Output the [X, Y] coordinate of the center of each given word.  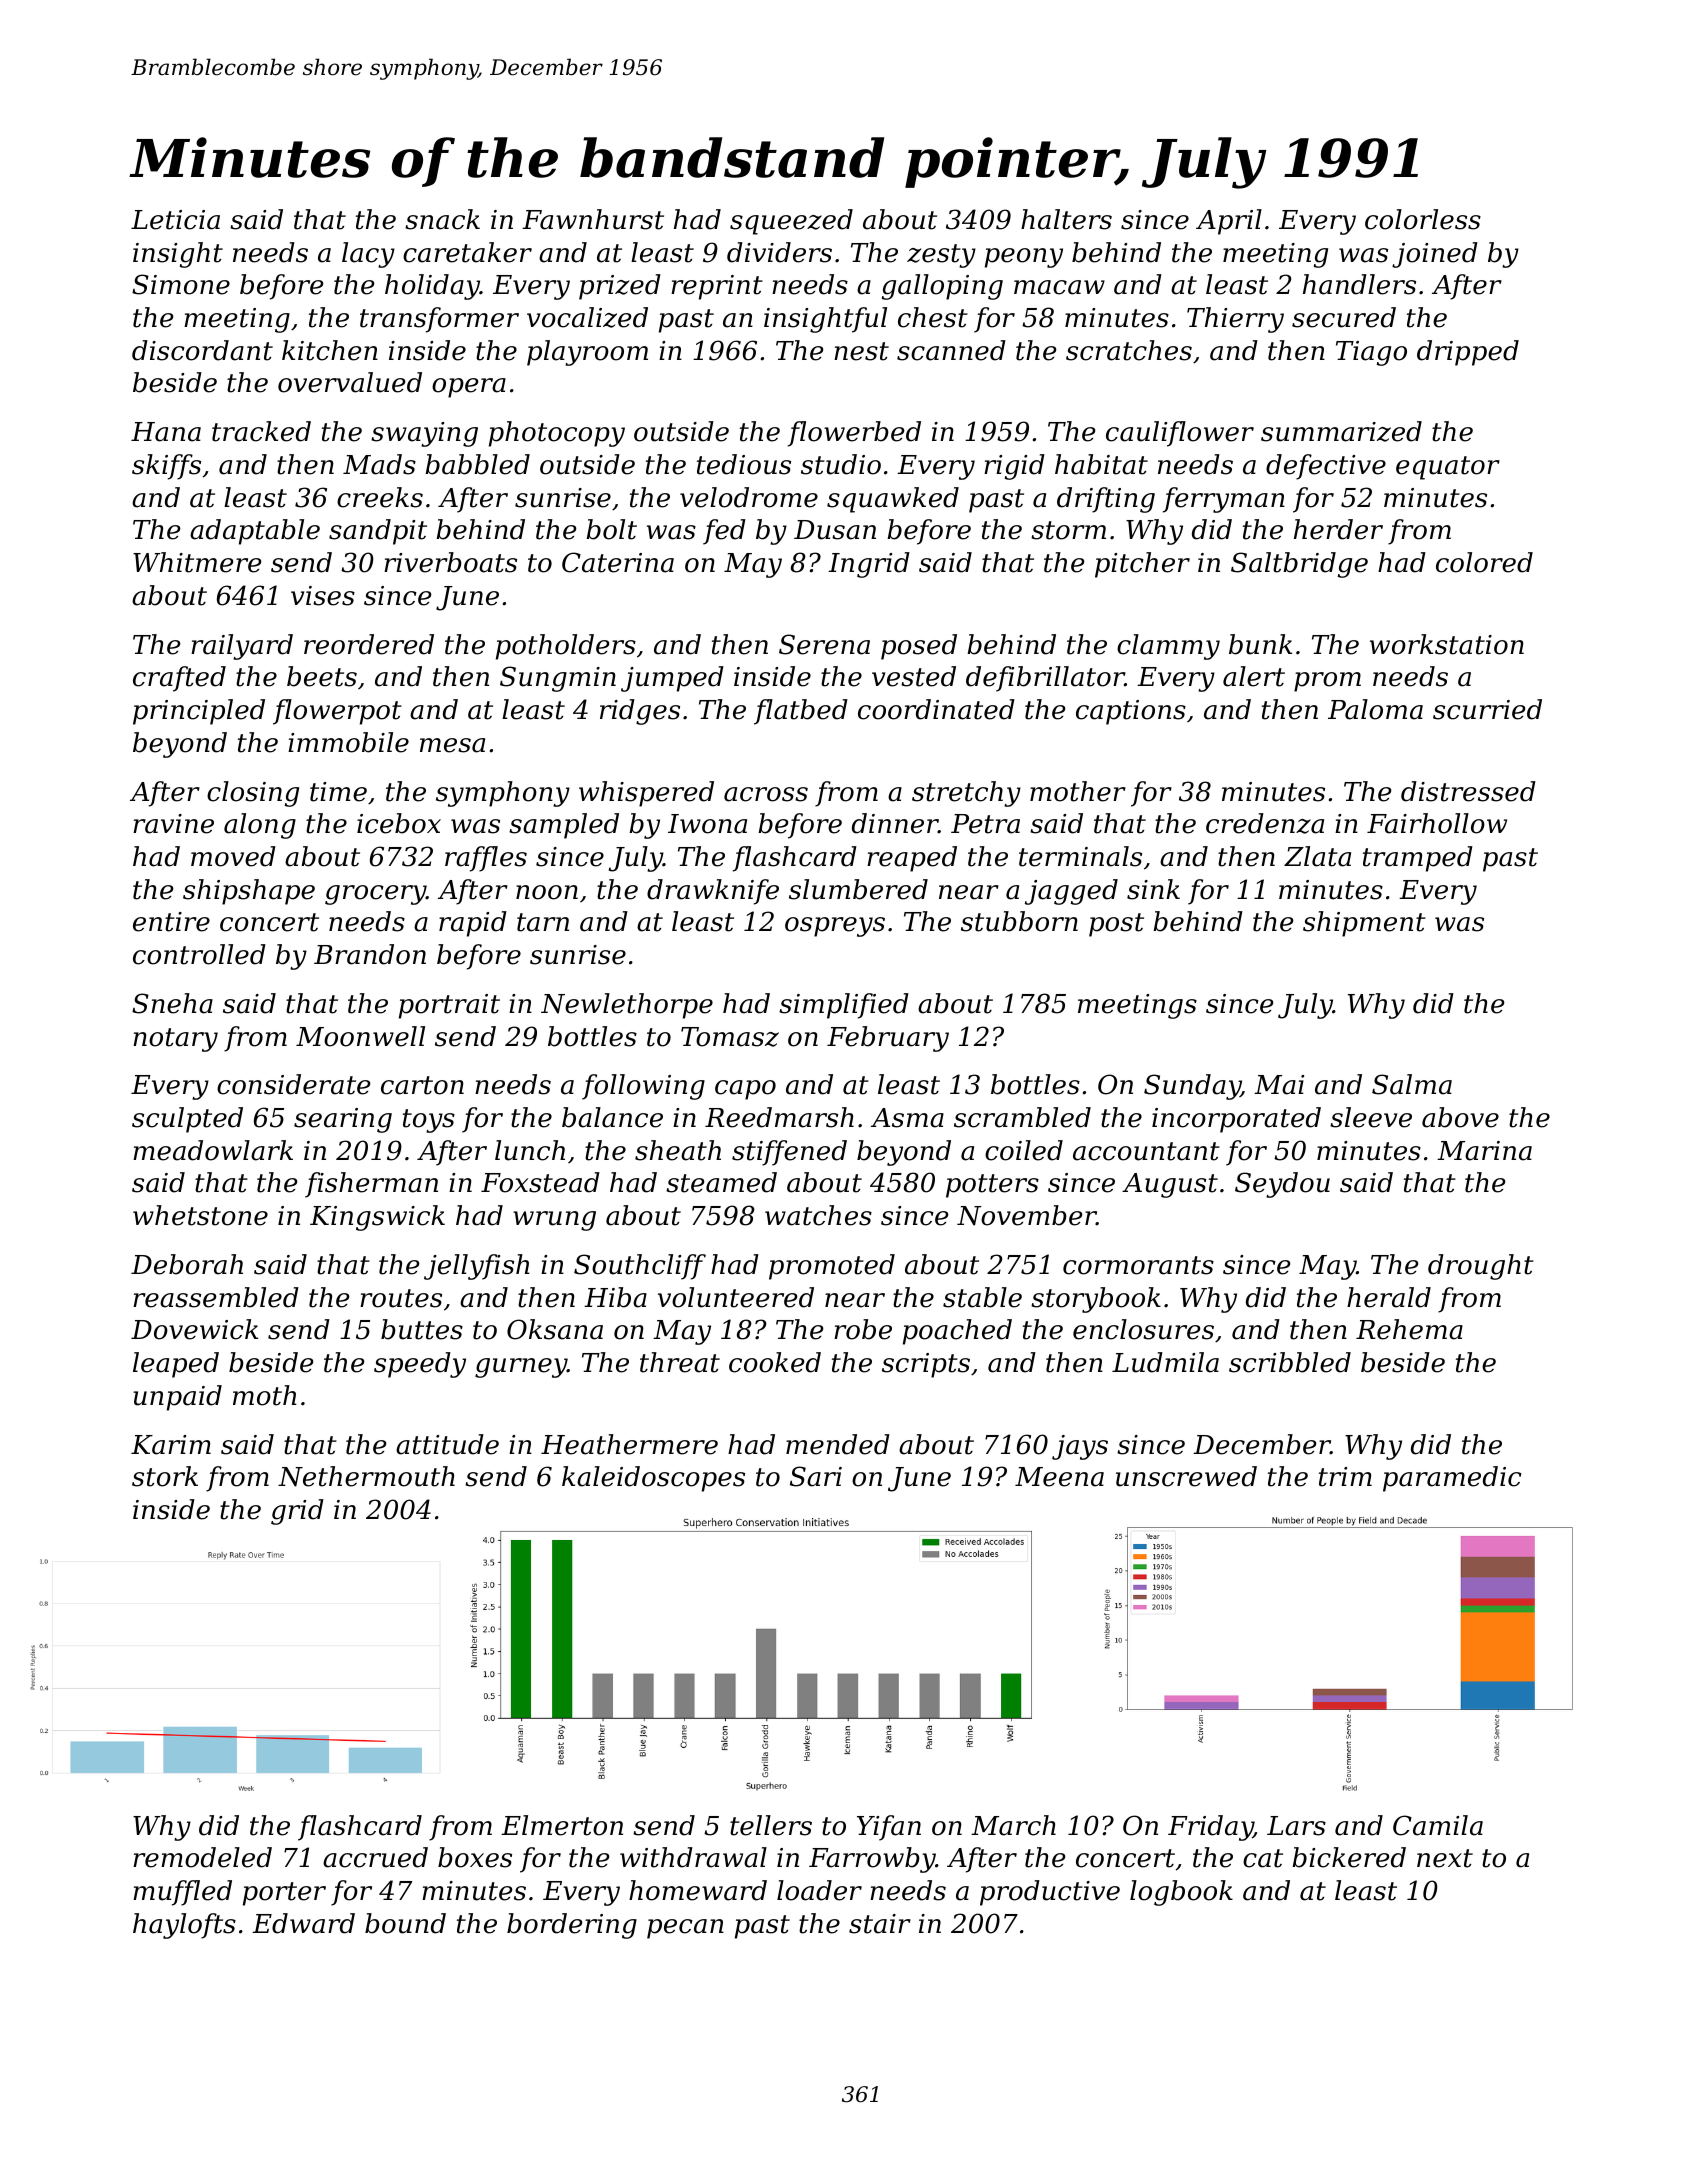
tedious [744, 464]
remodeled [202, 1857]
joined [1435, 255]
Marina [1484, 1151]
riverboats [450, 562]
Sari [816, 1476]
